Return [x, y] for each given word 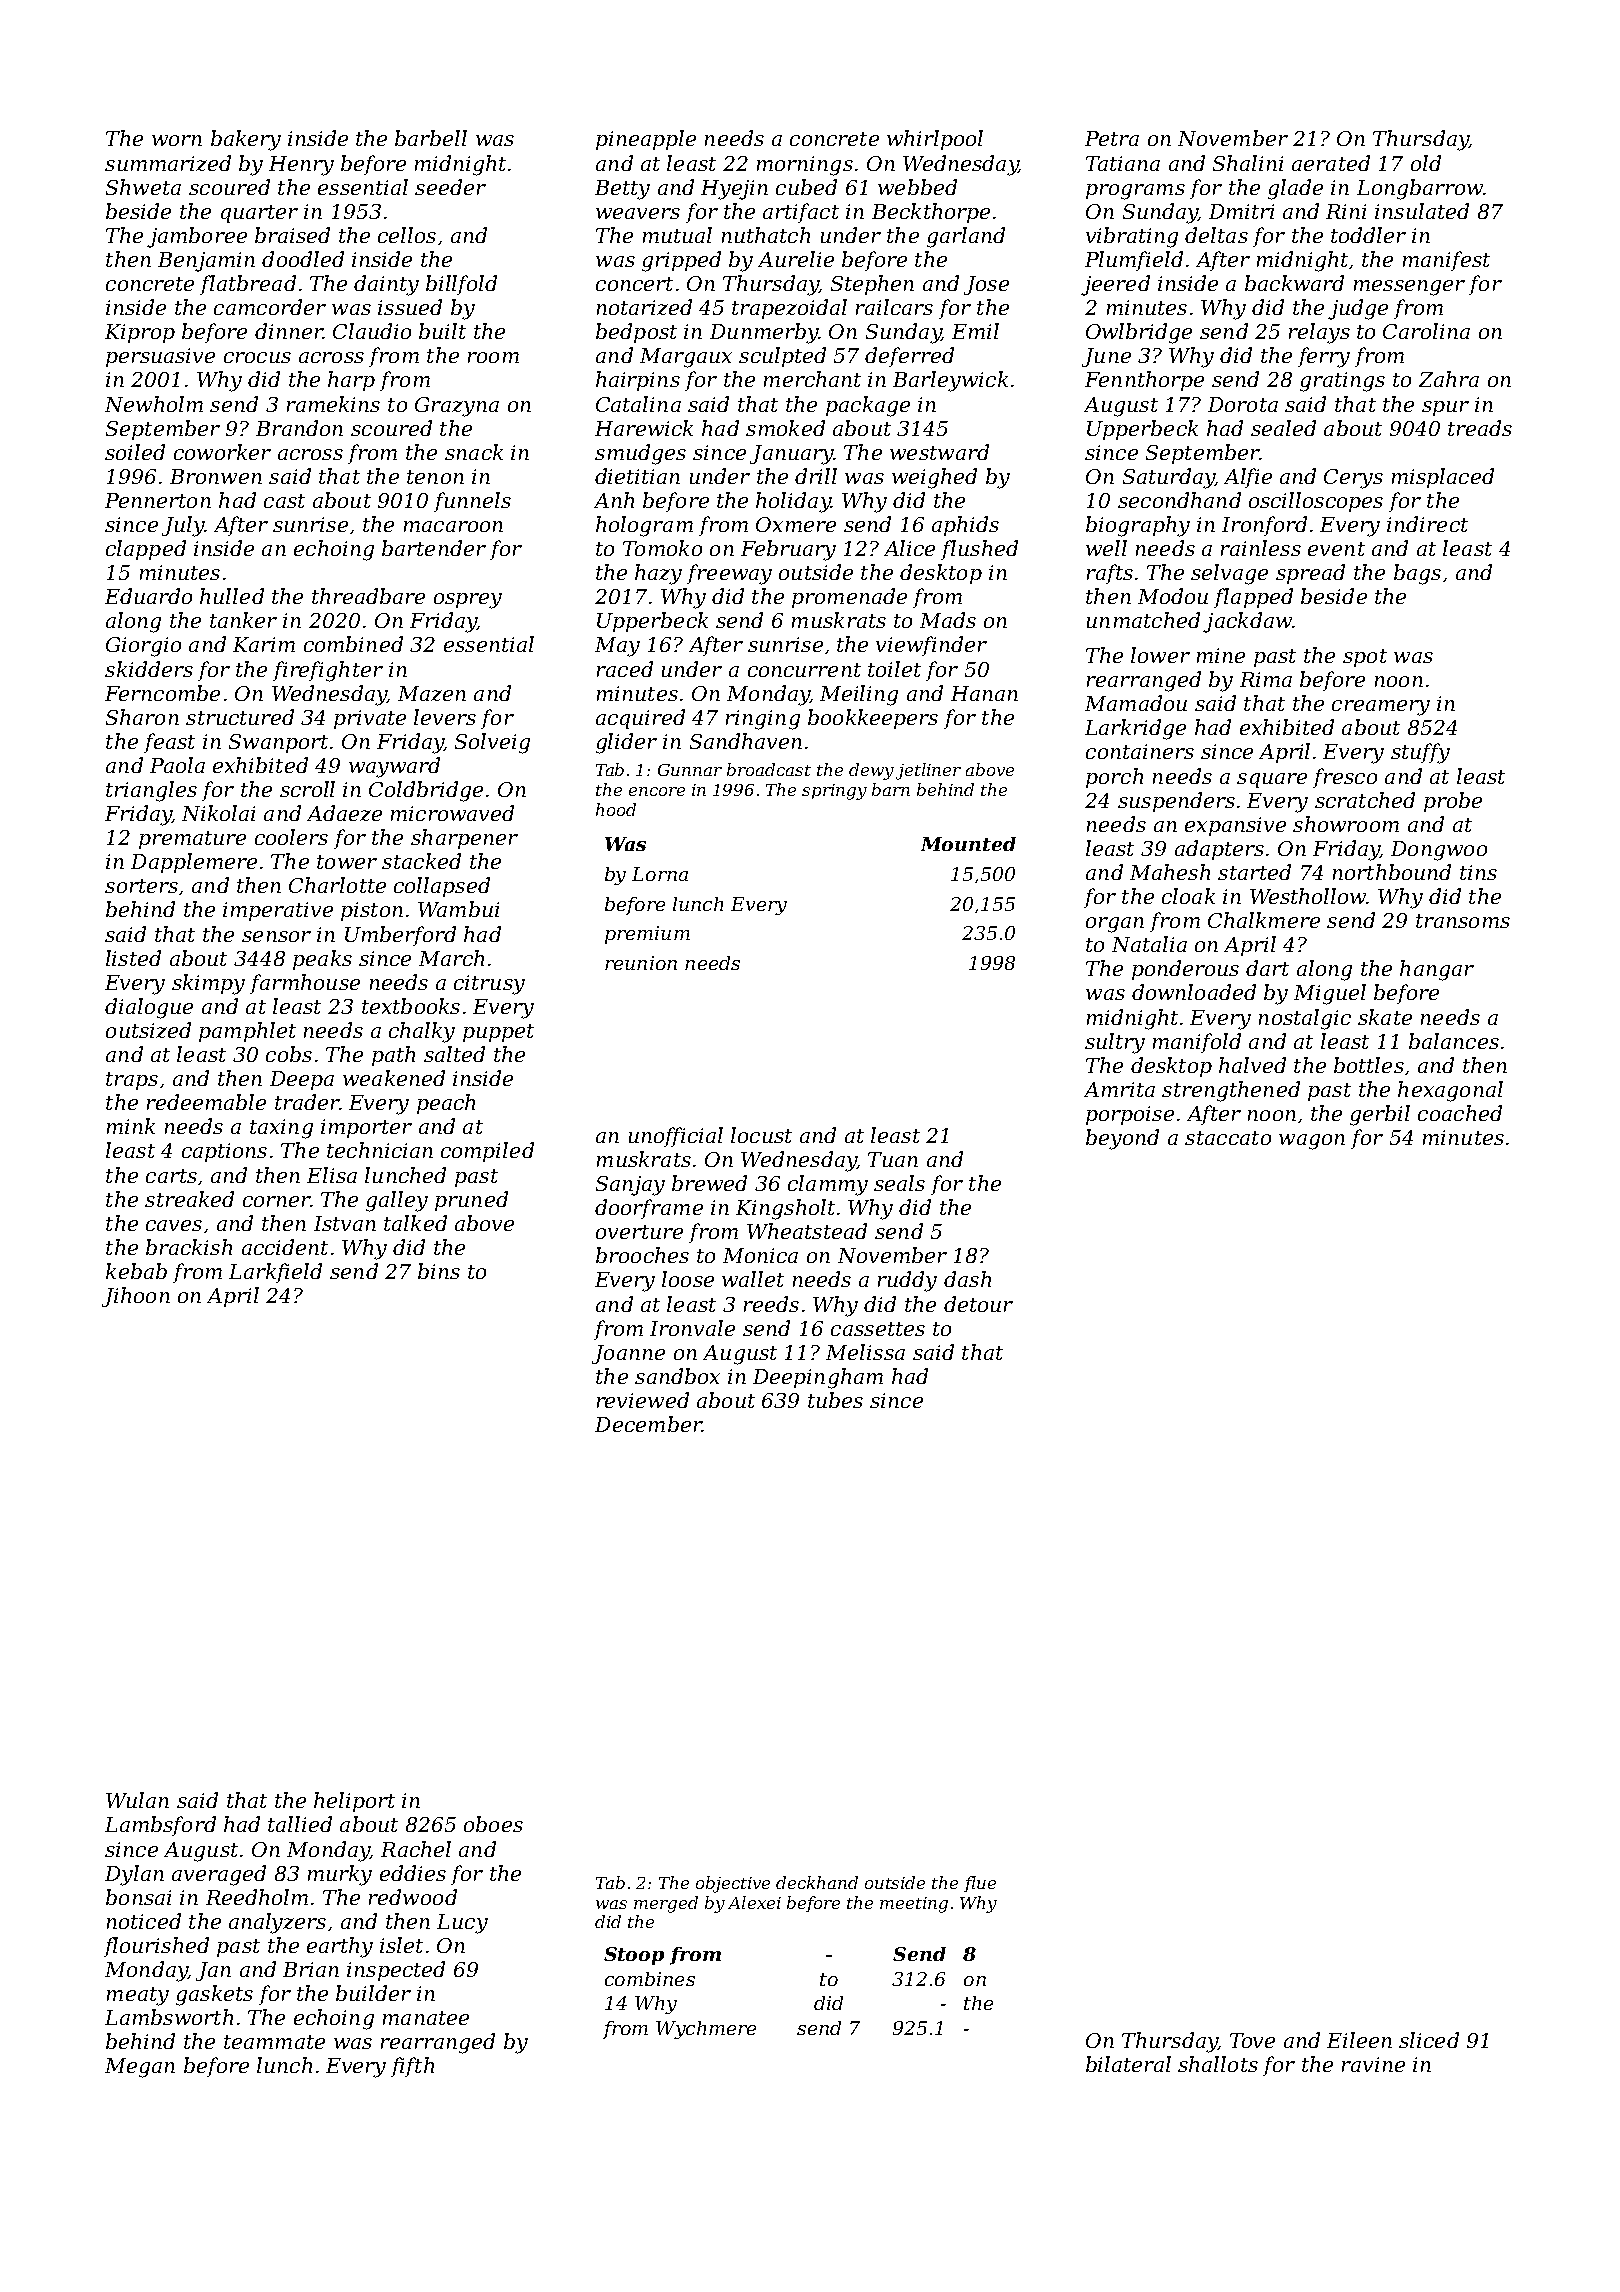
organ [1115, 925]
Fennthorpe [1144, 381]
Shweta [143, 187]
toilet [894, 669]
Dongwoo [1439, 851]
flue [980, 1884]
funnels [472, 502]
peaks [322, 960]
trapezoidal [789, 309]
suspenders [1176, 802]
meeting [914, 1905]
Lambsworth [169, 2017]
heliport [354, 1802]
